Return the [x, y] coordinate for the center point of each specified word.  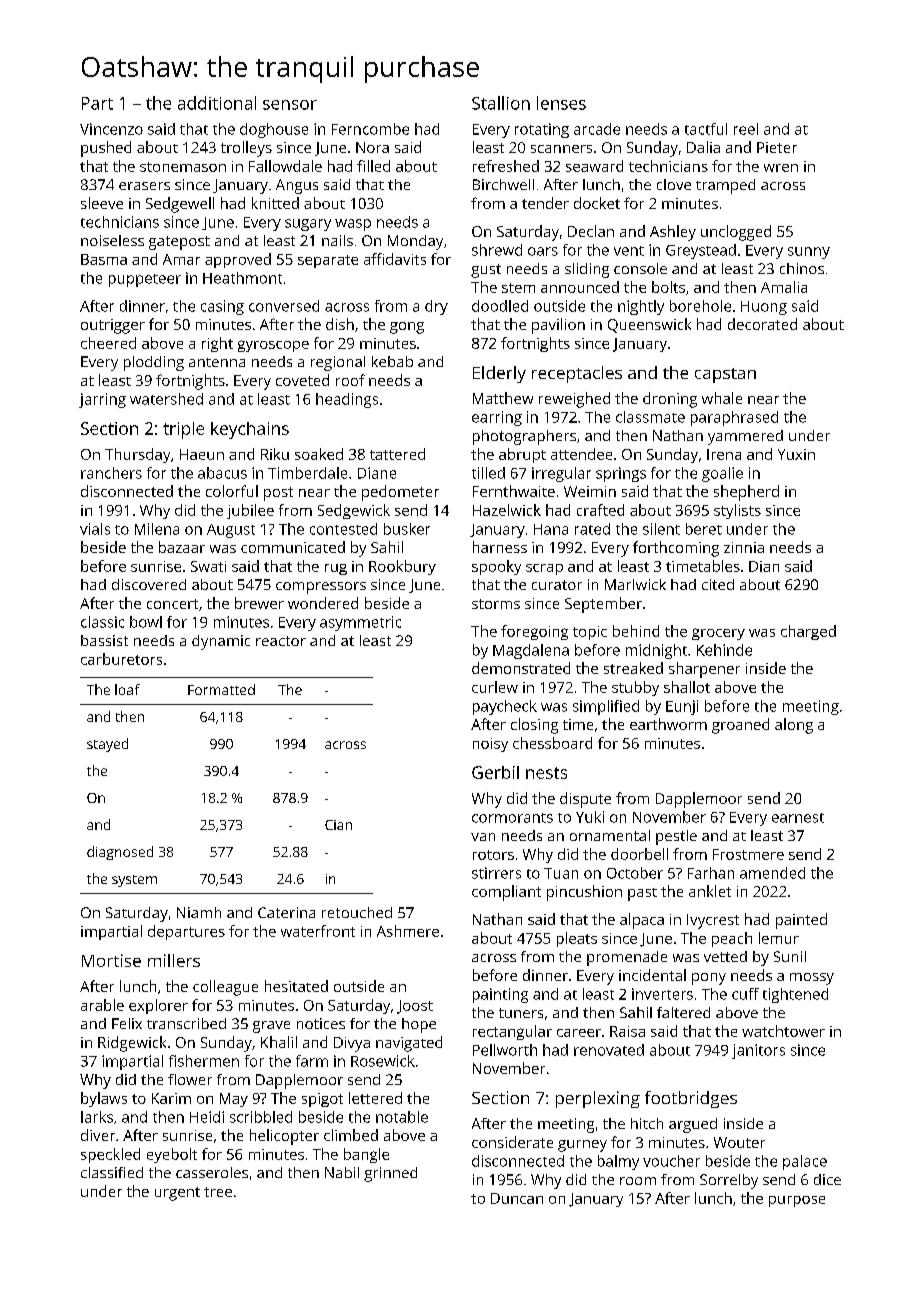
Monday [415, 242]
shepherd [746, 493]
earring [497, 418]
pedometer [400, 493]
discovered [149, 584]
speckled [110, 1155]
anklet [710, 891]
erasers [144, 186]
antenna [217, 362]
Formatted [221, 689]
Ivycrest [713, 921]
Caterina [286, 912]
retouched [357, 912]
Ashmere [408, 931]
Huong [764, 308]
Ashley [673, 233]
